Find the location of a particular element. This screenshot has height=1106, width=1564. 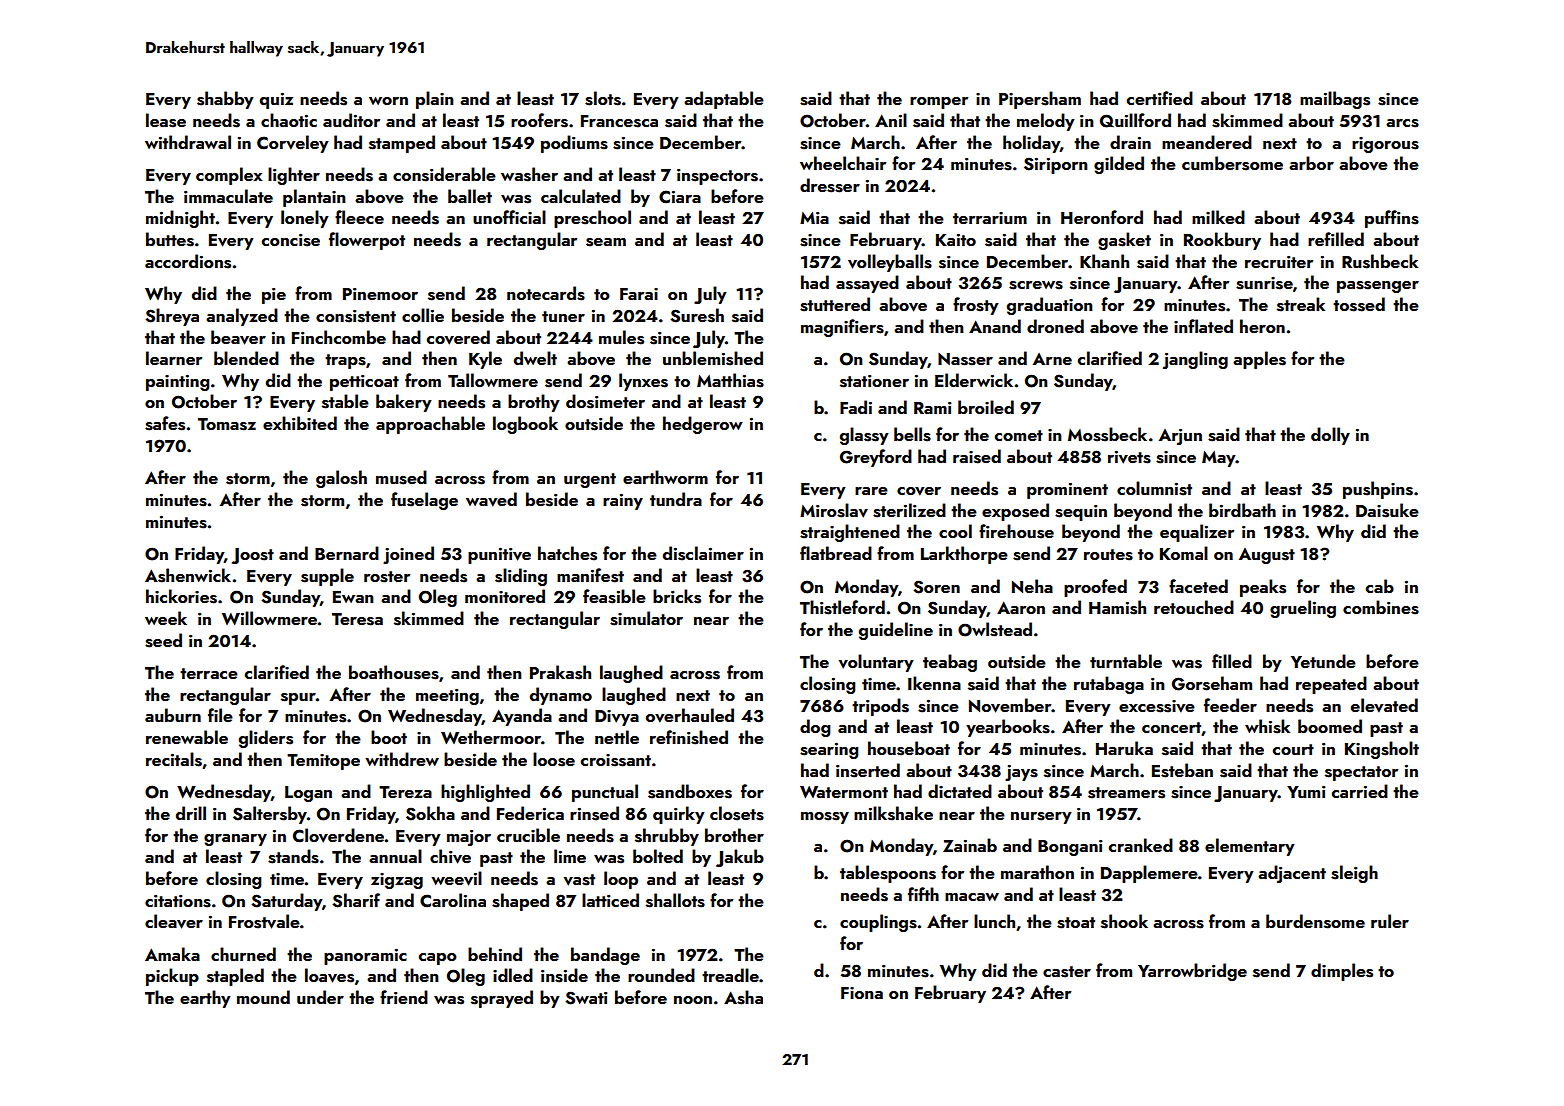

notecards is located at coordinates (546, 293).
